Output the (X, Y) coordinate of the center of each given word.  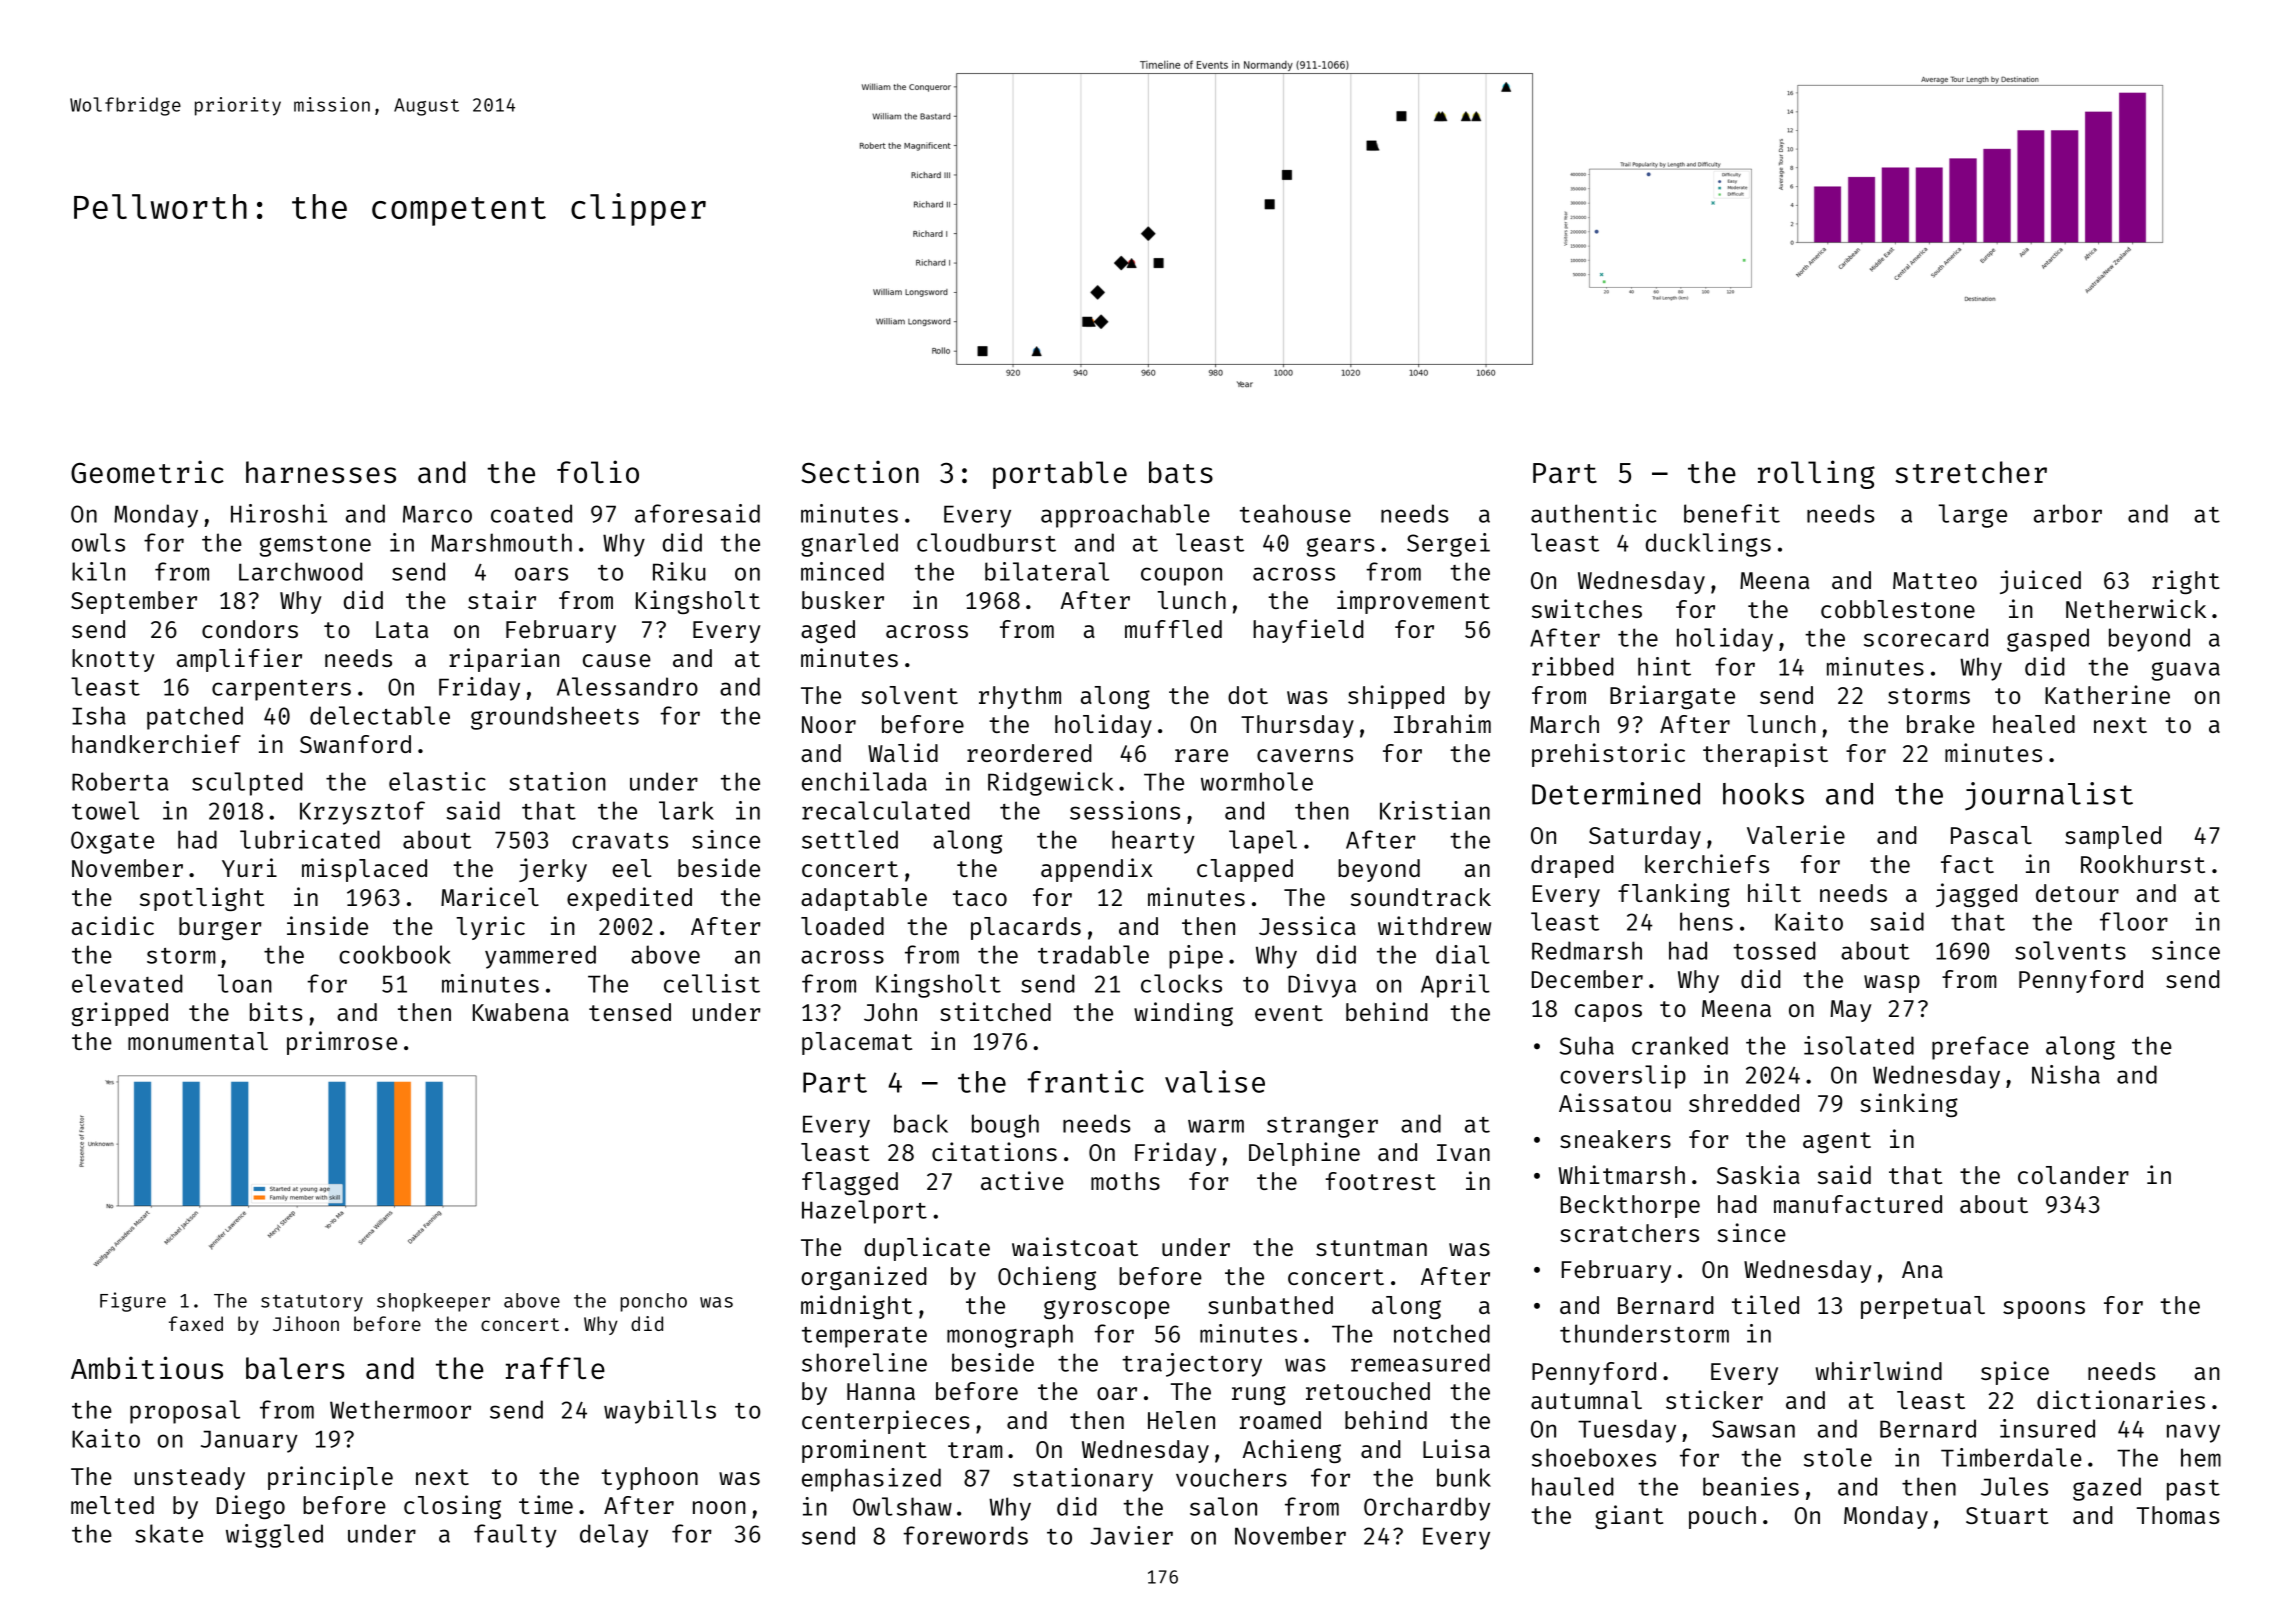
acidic (113, 925)
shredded (1744, 1103)
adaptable (864, 899)
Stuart (2007, 1515)
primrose (342, 1043)
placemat (857, 1043)
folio (598, 471)
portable (1060, 475)
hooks (1763, 794)
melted (112, 1505)
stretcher (1971, 472)
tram (975, 1450)
